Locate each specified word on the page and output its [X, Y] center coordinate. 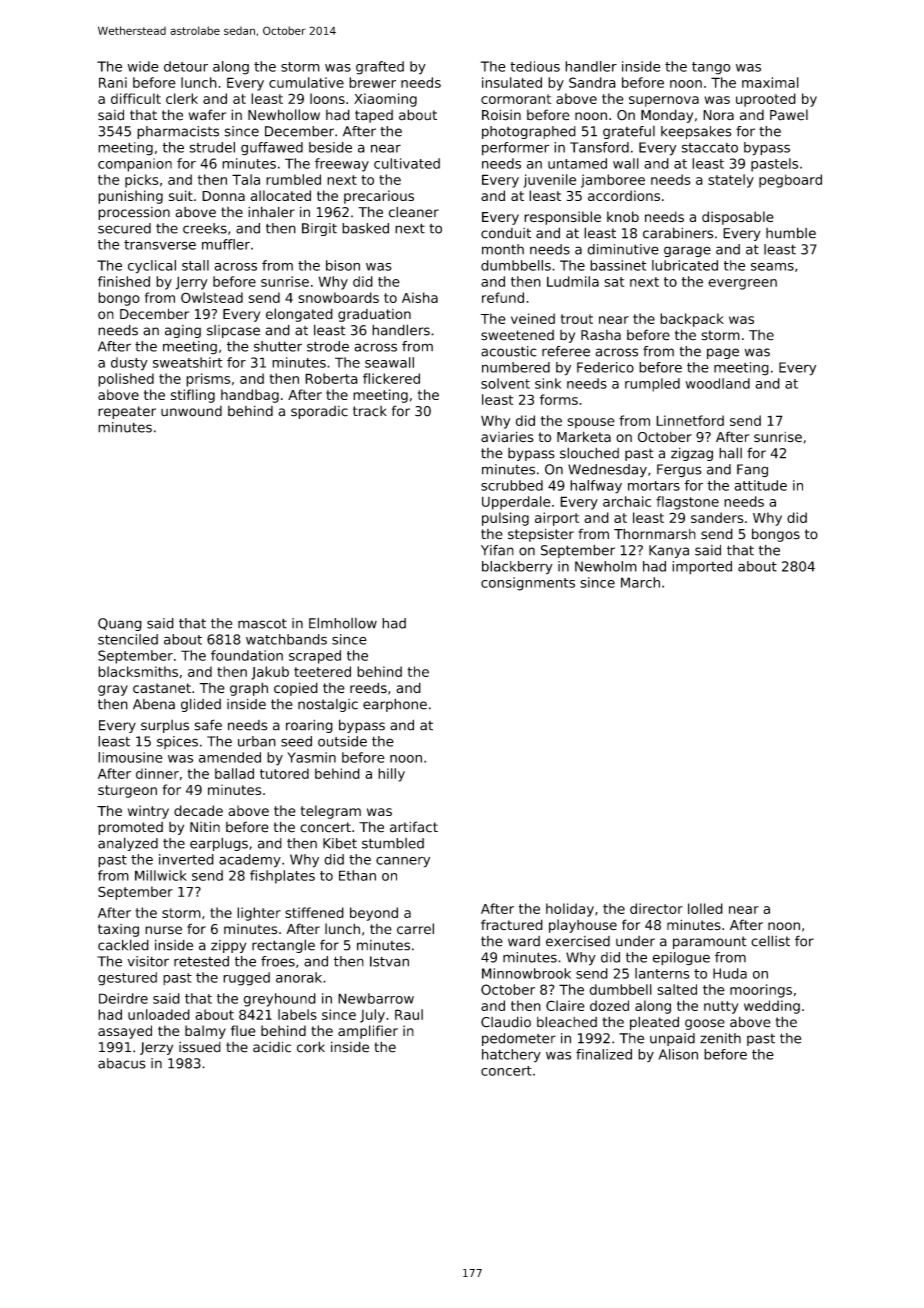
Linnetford [690, 420]
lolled [705, 908]
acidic [272, 1047]
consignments [528, 584]
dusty [129, 364]
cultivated [407, 163]
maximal [770, 82]
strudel [212, 147]
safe [208, 725]
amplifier [368, 1032]
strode [328, 346]
